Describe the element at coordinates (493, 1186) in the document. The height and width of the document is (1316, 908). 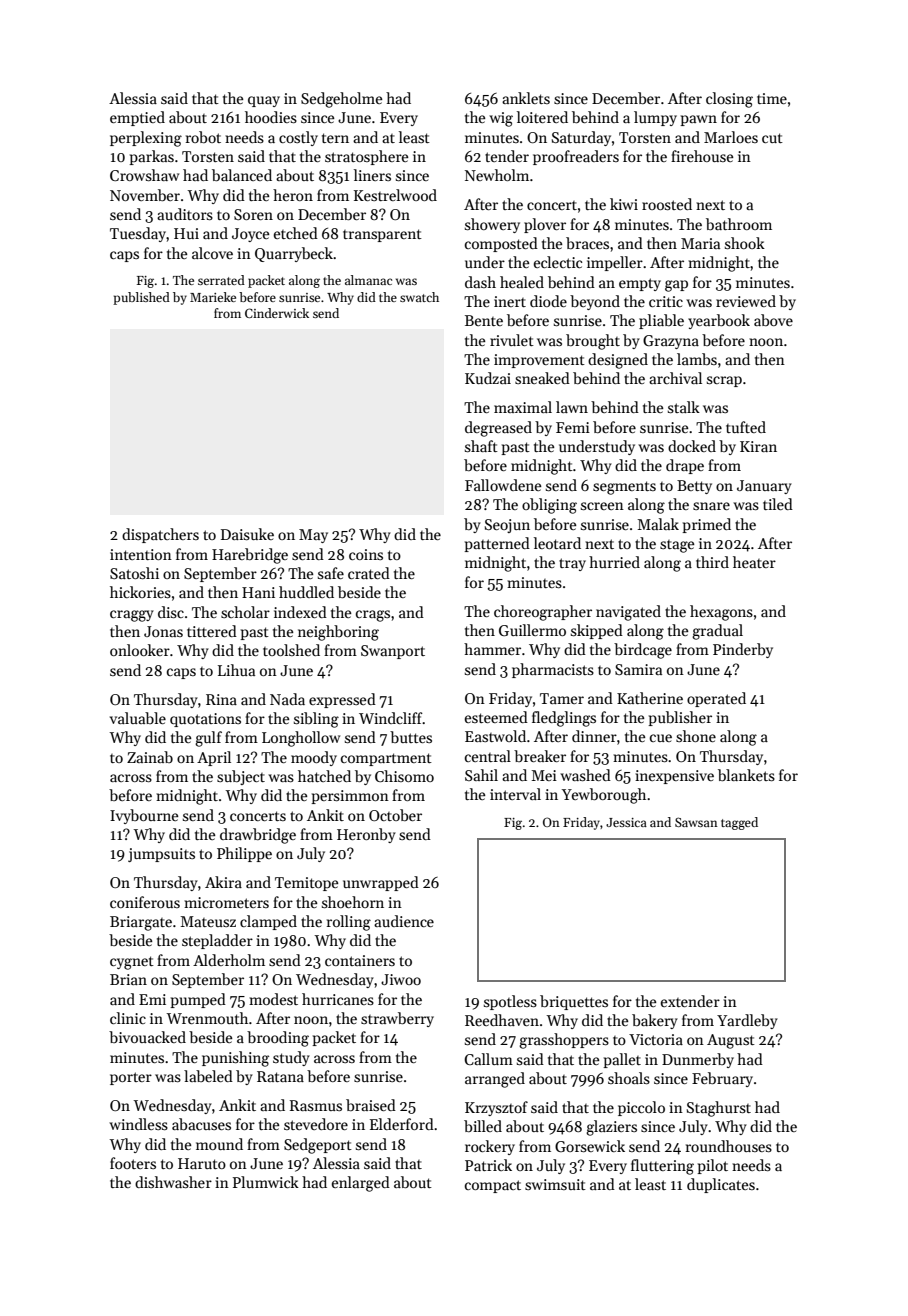
I see `compact` at that location.
